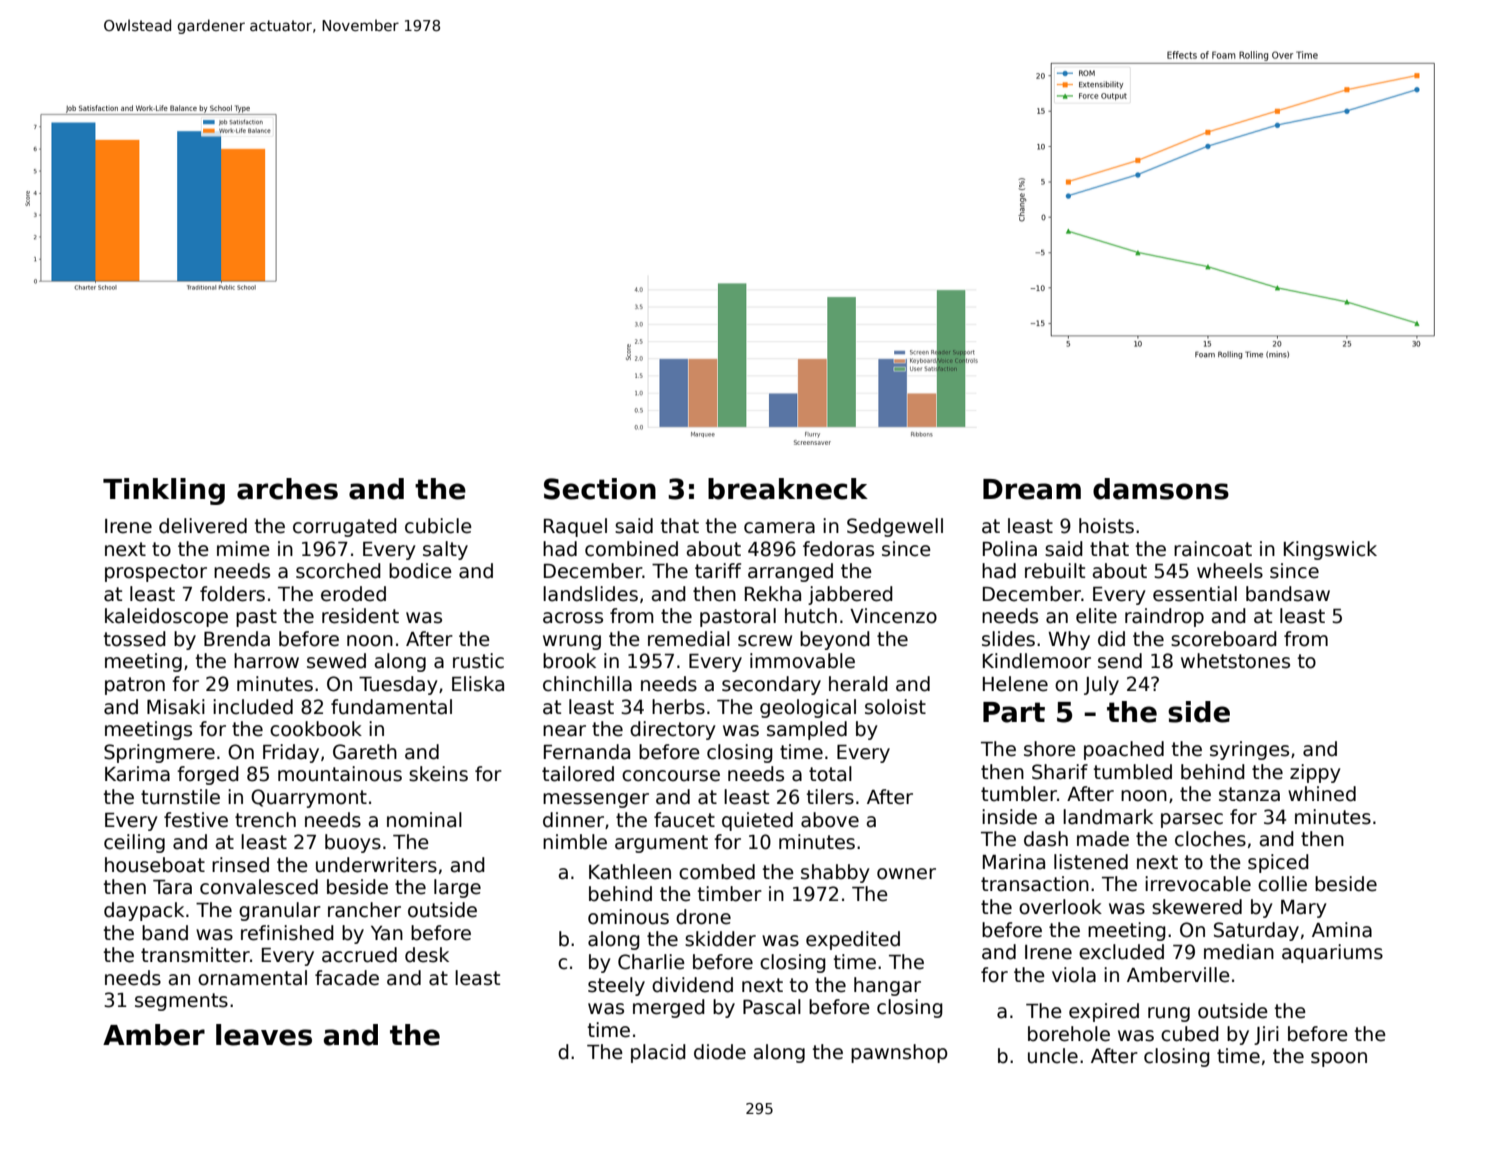  I want to click on Quarrymont, so click(309, 798).
